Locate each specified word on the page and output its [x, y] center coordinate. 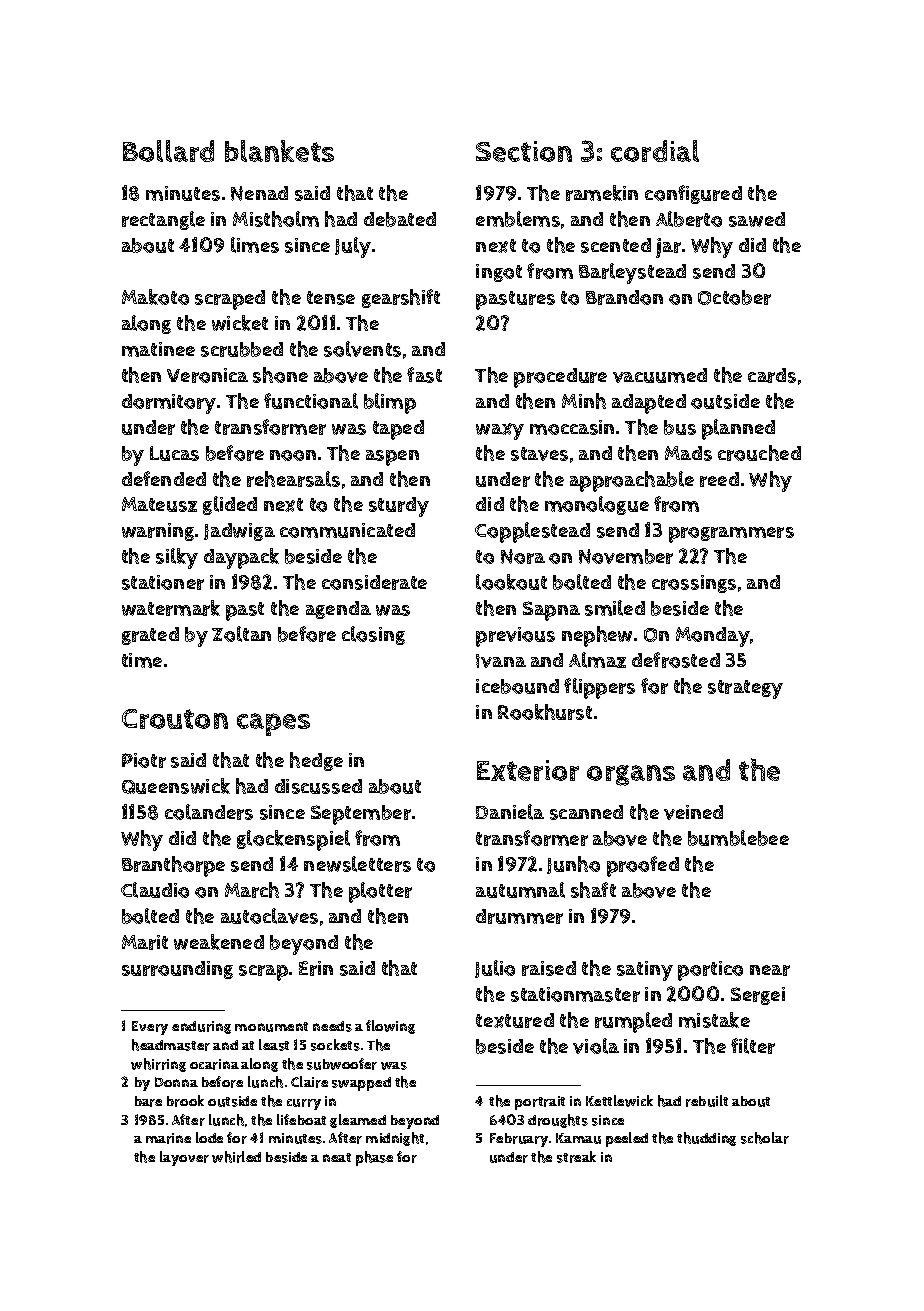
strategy [745, 689]
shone [280, 375]
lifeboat [301, 1119]
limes [255, 245]
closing [373, 635]
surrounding [177, 970]
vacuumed [660, 375]
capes [273, 724]
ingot [499, 273]
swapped [361, 1084]
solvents [362, 349]
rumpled [633, 1022]
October [734, 297]
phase [374, 1158]
